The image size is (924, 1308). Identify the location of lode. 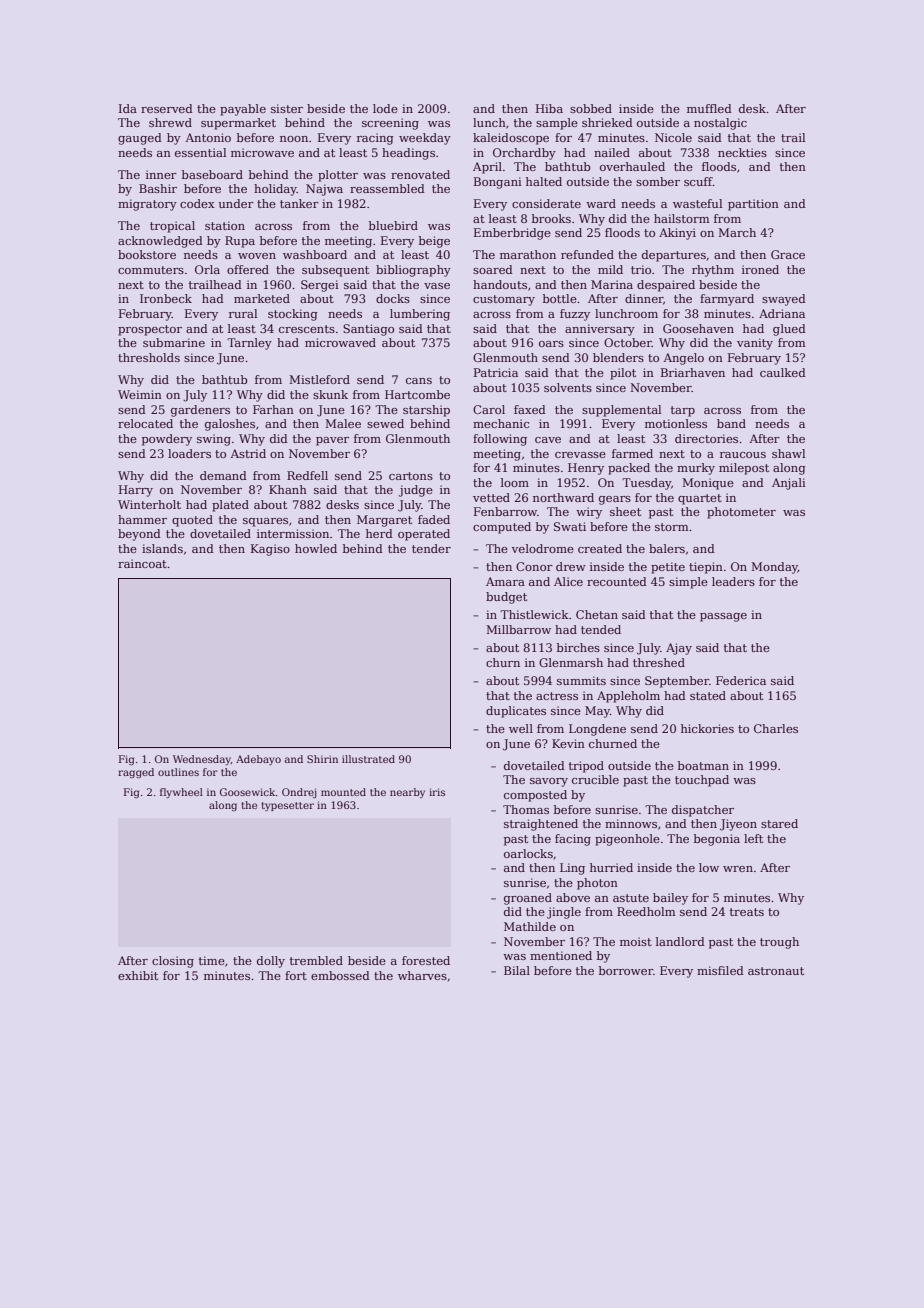
(385, 108).
